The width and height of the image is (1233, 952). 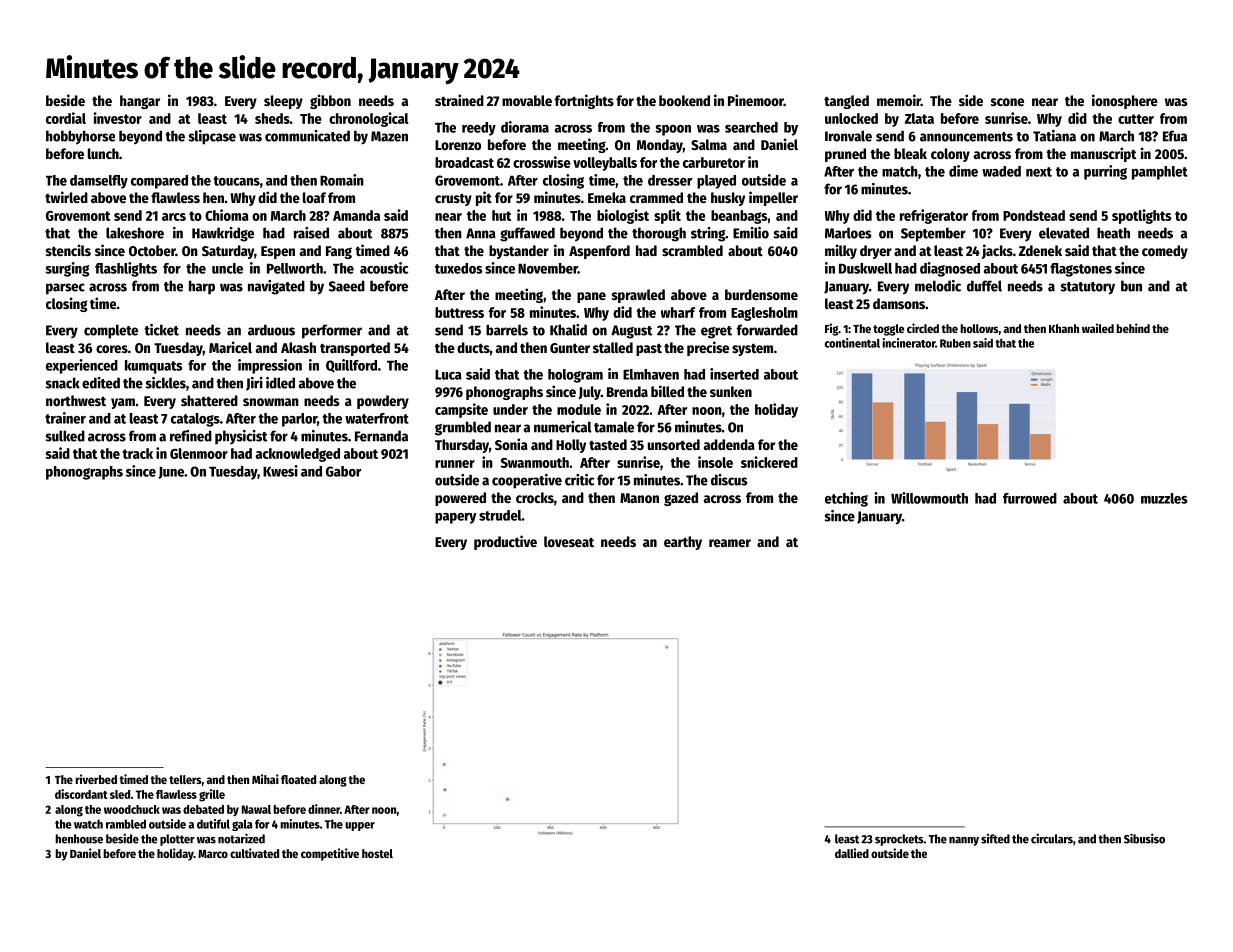 I want to click on loveseat, so click(x=569, y=541).
